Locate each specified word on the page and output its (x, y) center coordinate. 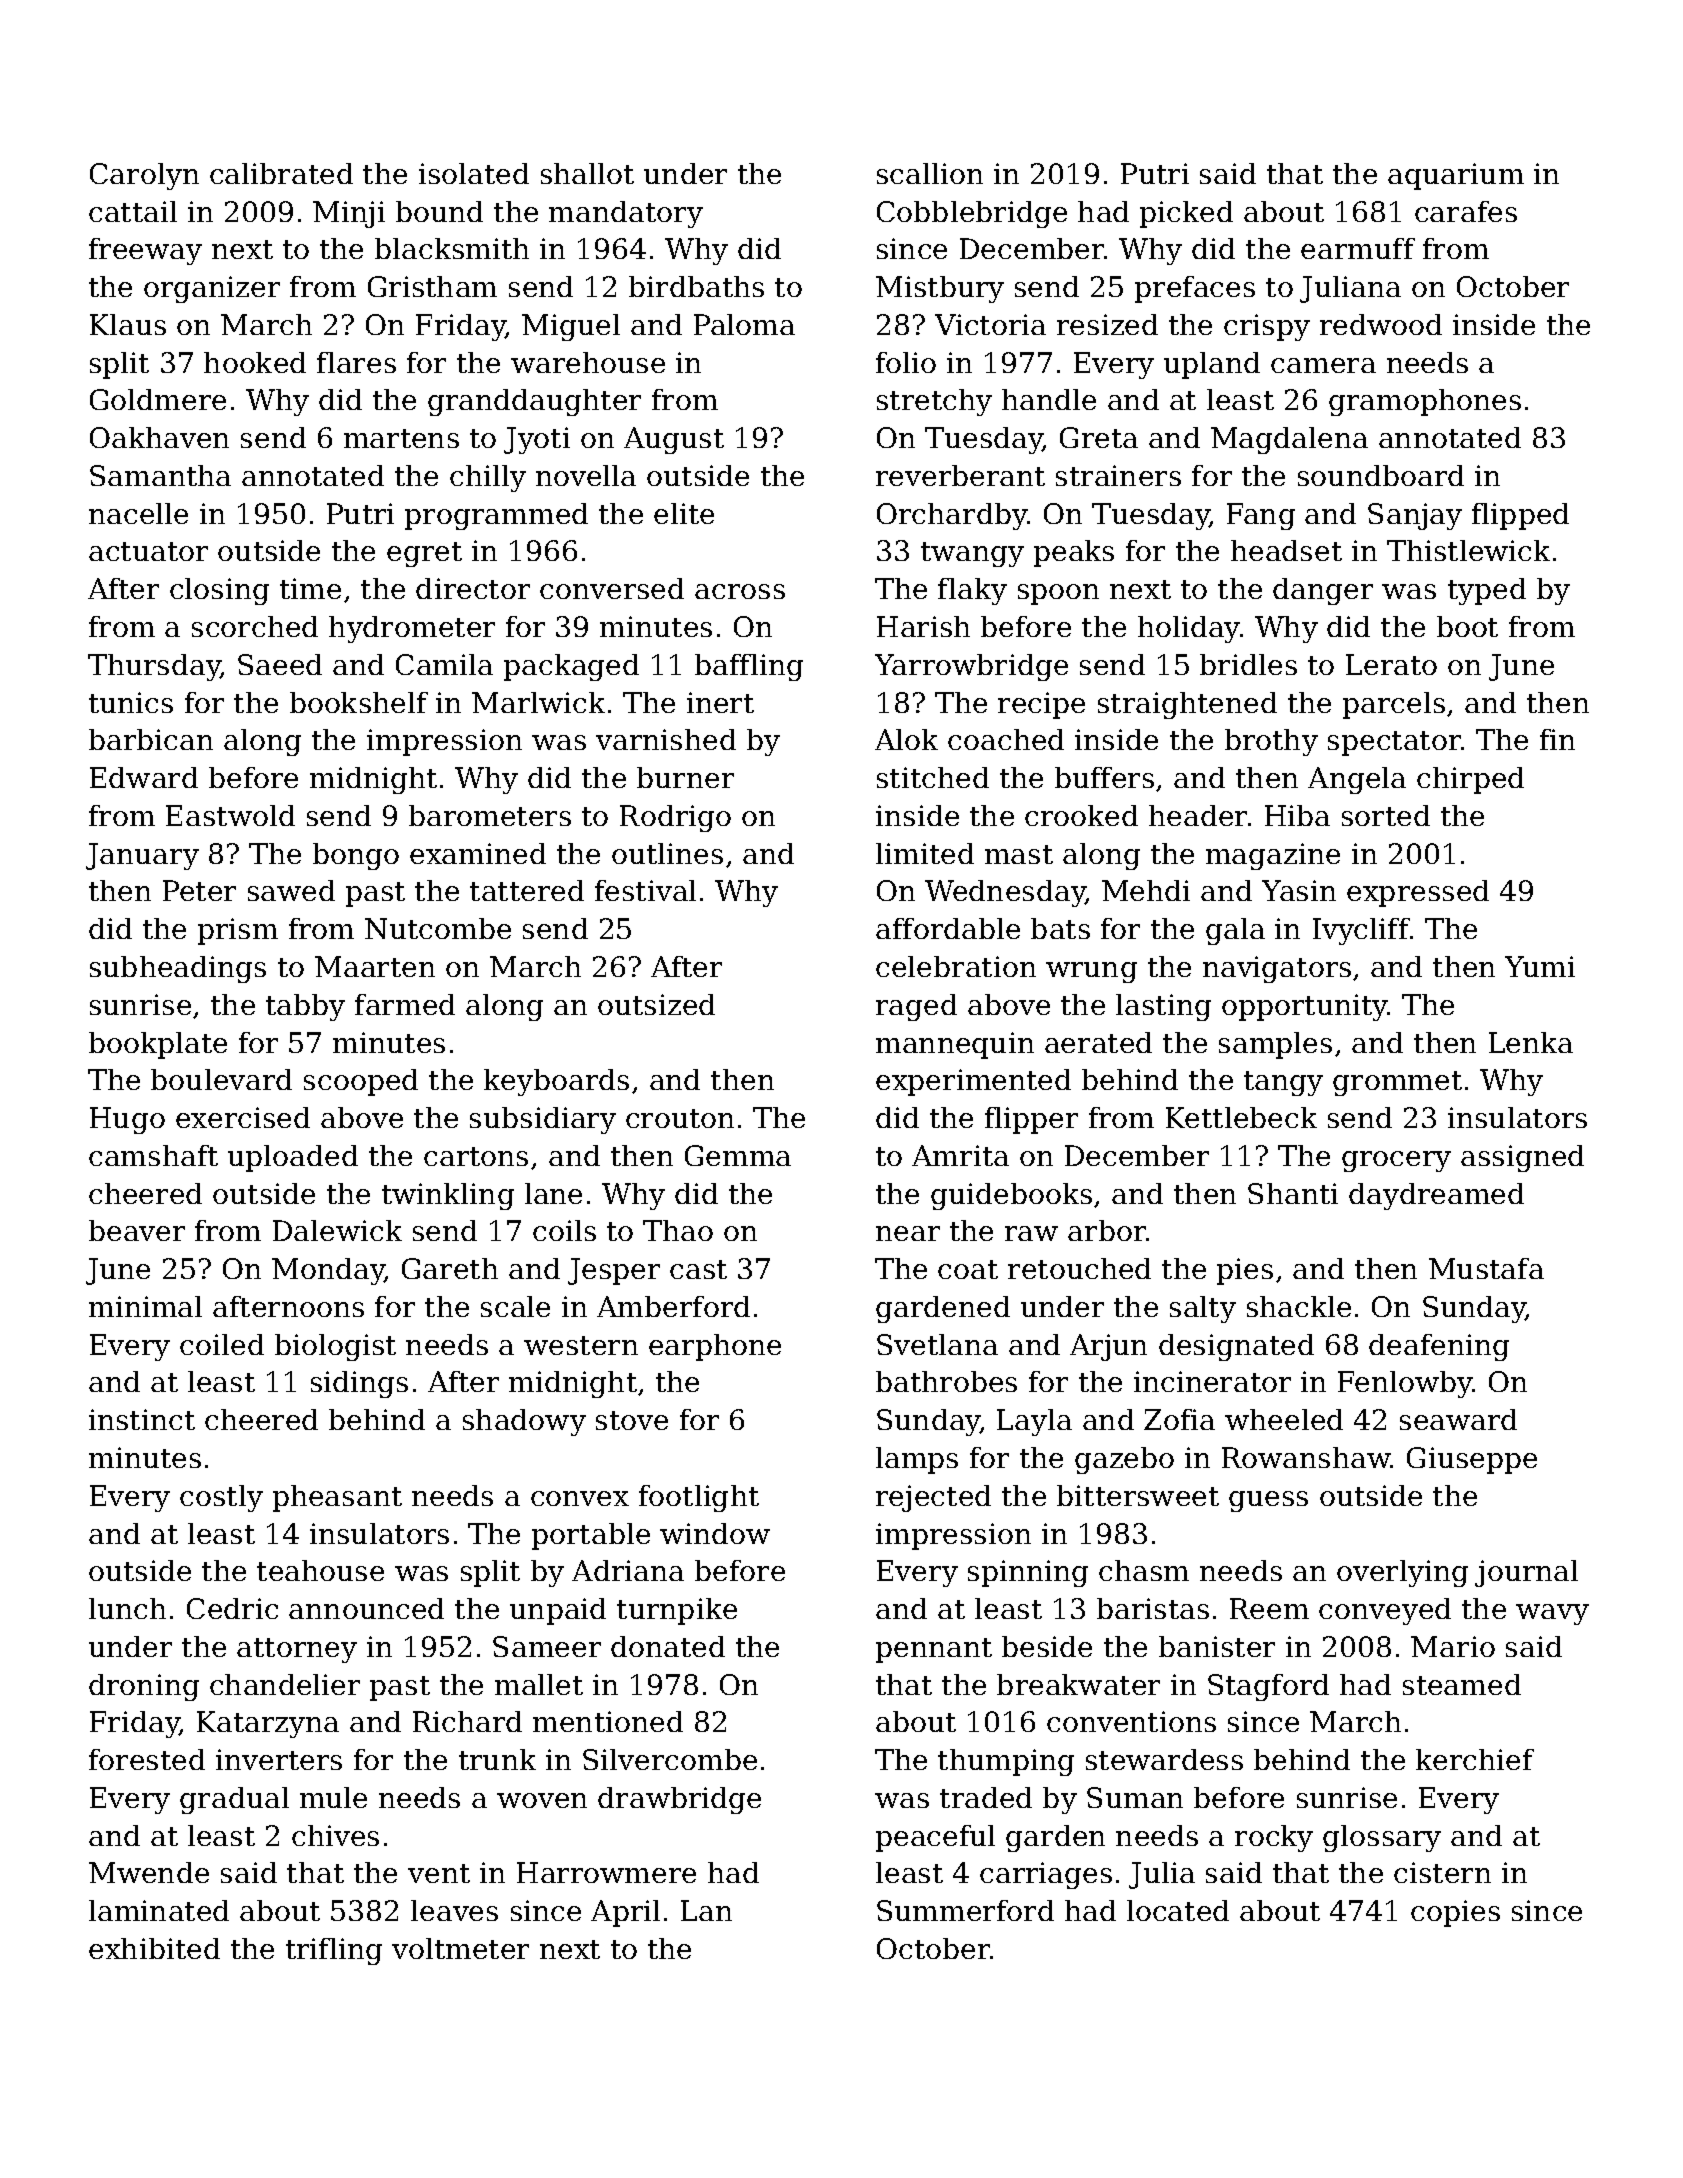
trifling (334, 1951)
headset (1286, 550)
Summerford (965, 1910)
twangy (972, 554)
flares (356, 362)
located (1178, 1910)
